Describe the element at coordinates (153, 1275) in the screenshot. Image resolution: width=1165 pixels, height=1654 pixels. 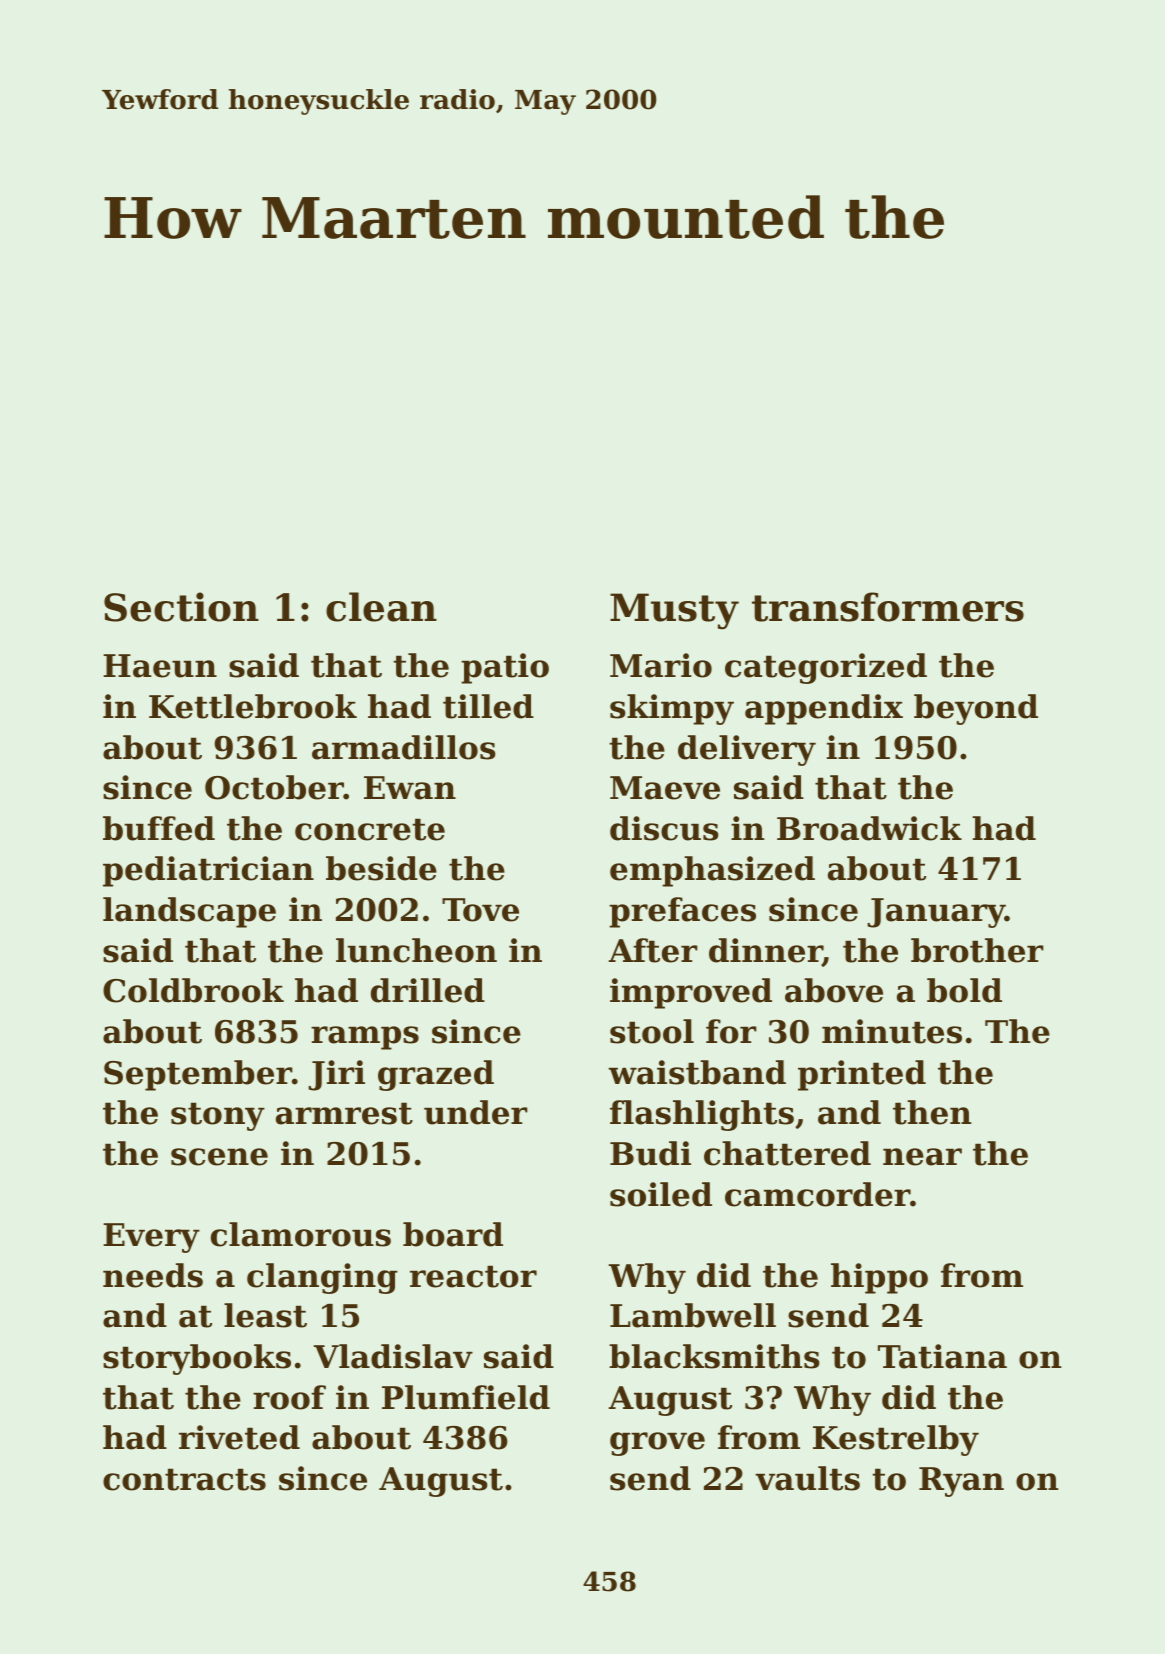
I see `needs` at that location.
